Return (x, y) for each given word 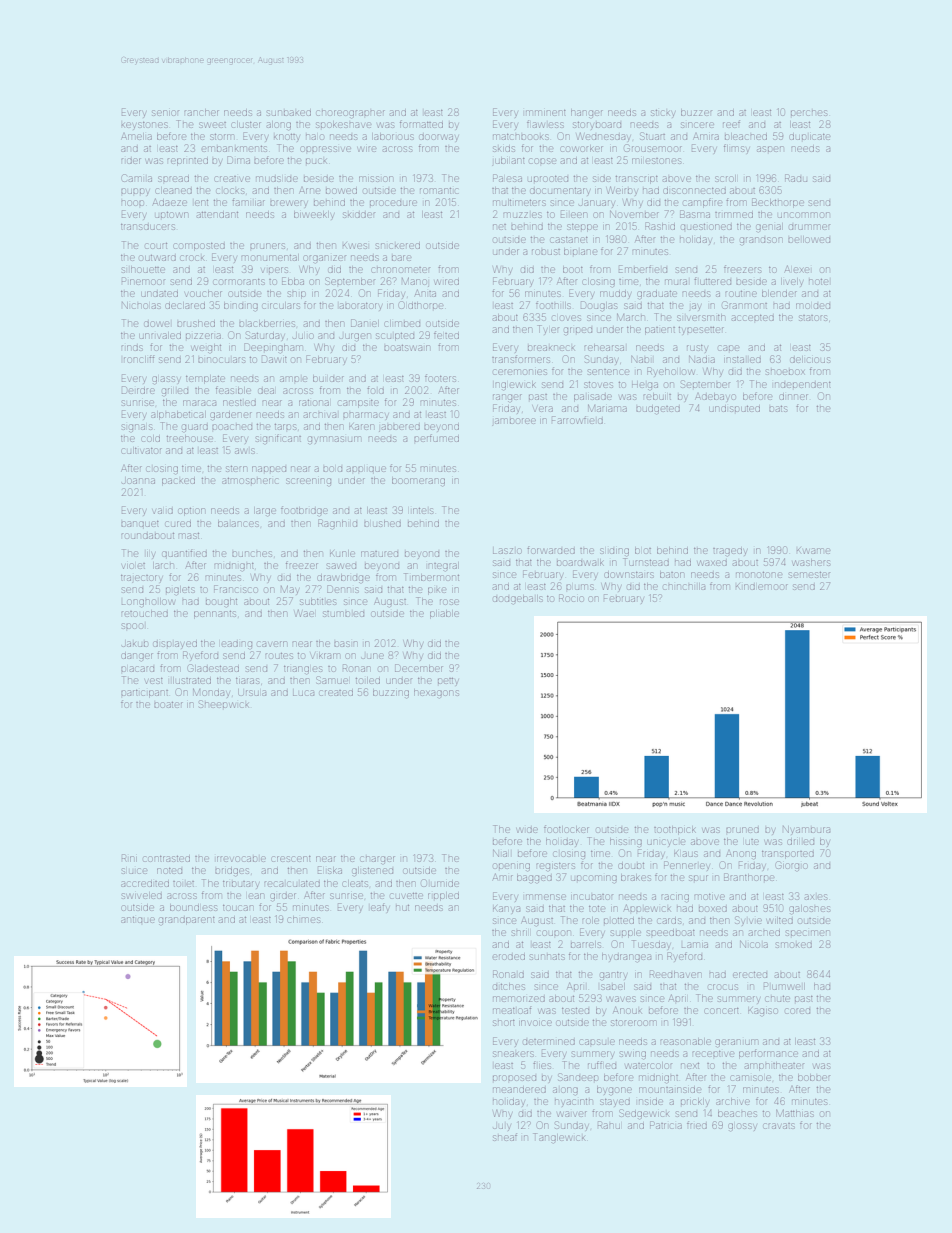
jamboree (514, 422)
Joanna (138, 481)
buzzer (696, 112)
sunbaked (289, 113)
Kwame (813, 550)
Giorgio (792, 866)
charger (378, 860)
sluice (134, 871)
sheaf (505, 1137)
